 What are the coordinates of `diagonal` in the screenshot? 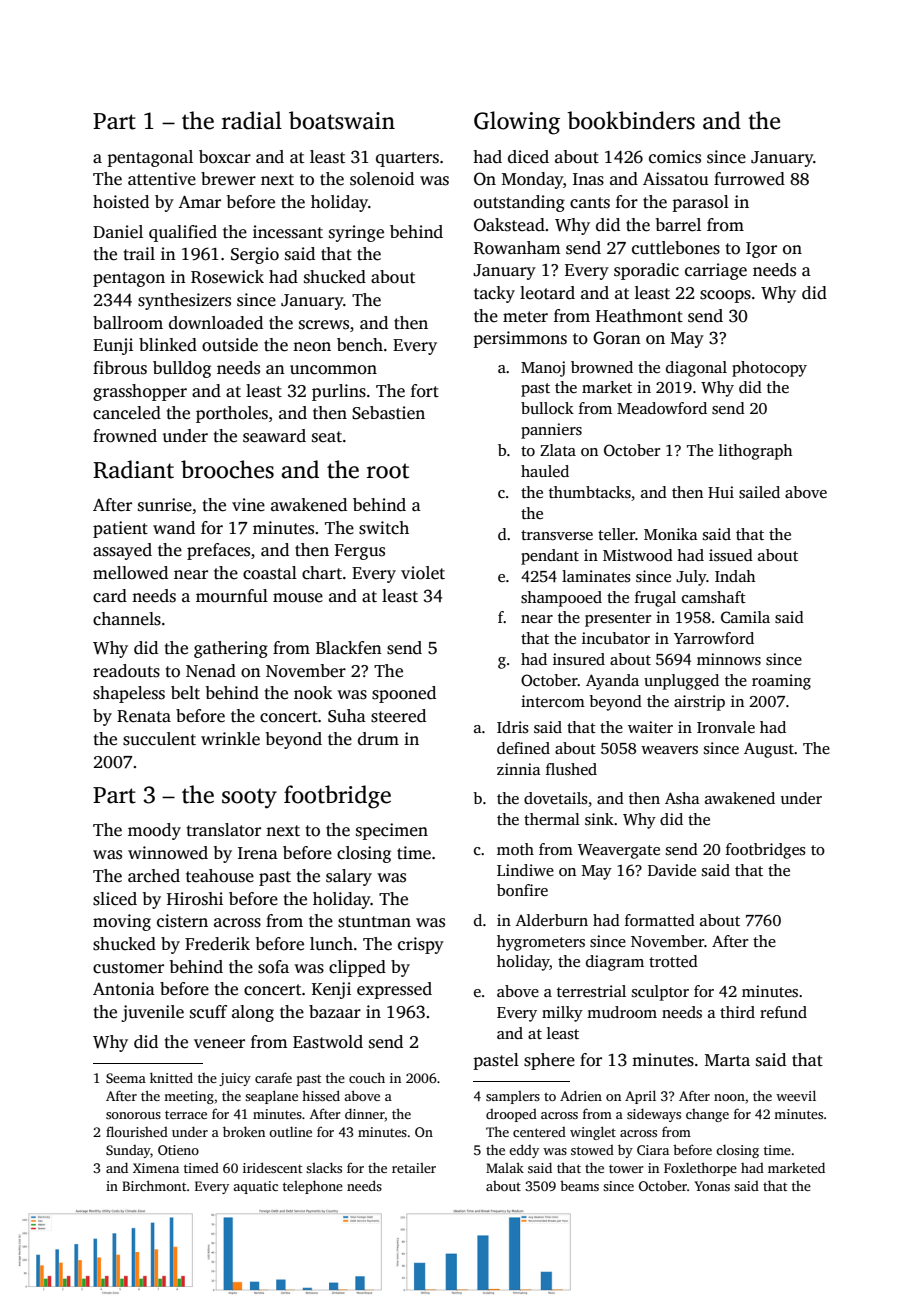 It's located at (696, 369).
